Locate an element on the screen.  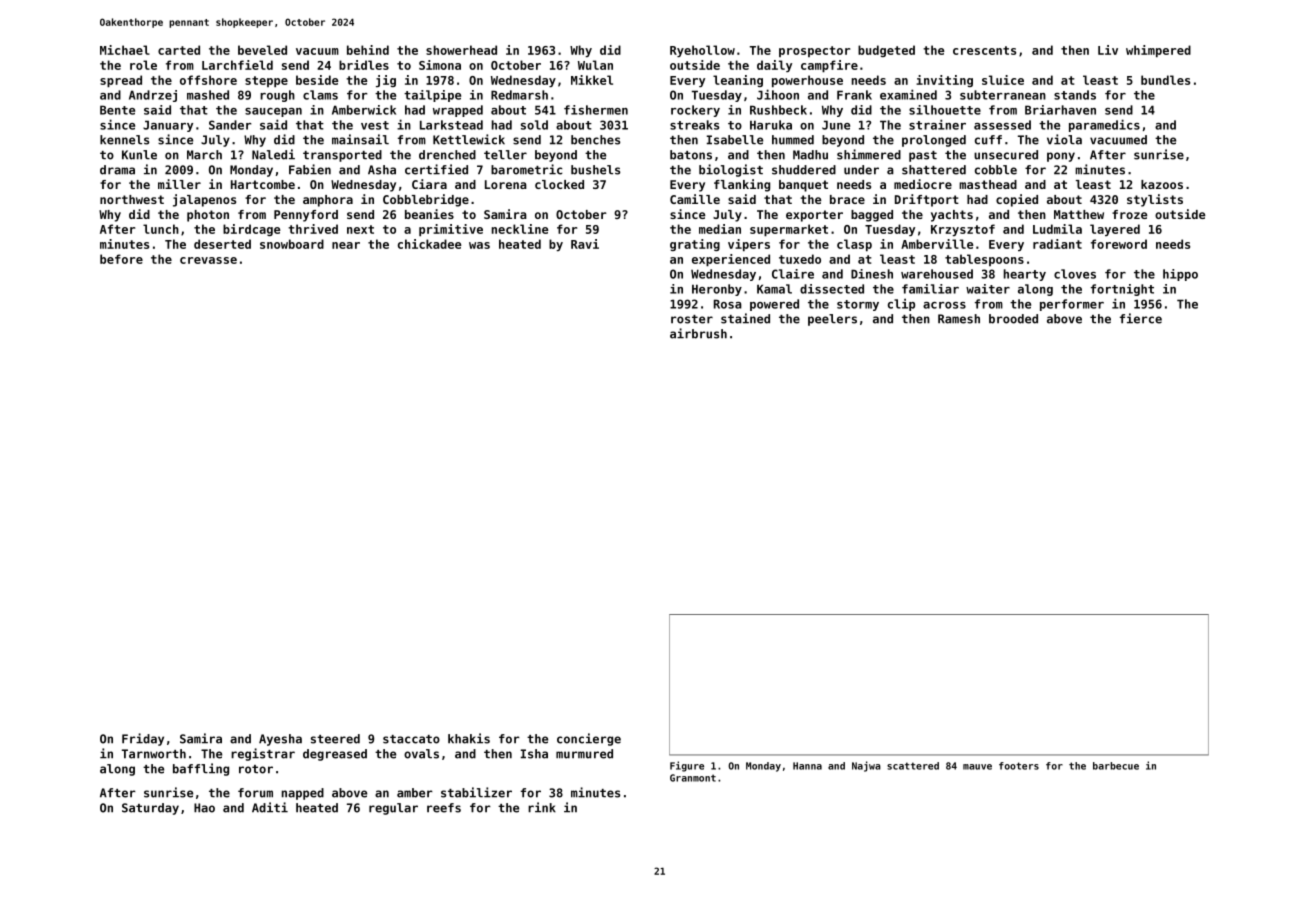
concierge is located at coordinates (589, 739).
